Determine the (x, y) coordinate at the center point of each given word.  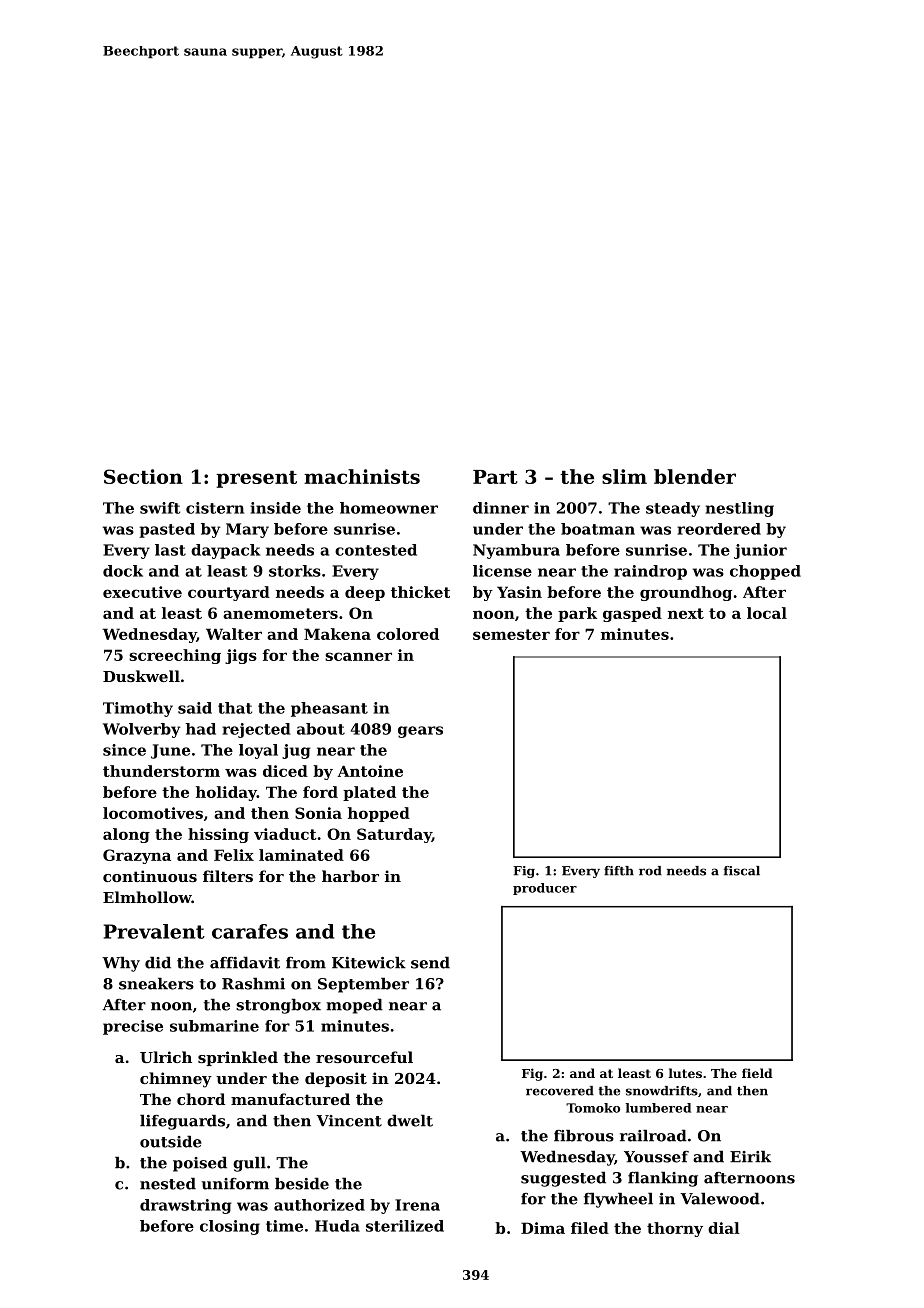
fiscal (742, 871)
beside (302, 1183)
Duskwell (141, 676)
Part (495, 477)
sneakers (156, 983)
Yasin (519, 592)
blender (695, 476)
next (686, 613)
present (256, 479)
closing (230, 1227)
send (430, 962)
